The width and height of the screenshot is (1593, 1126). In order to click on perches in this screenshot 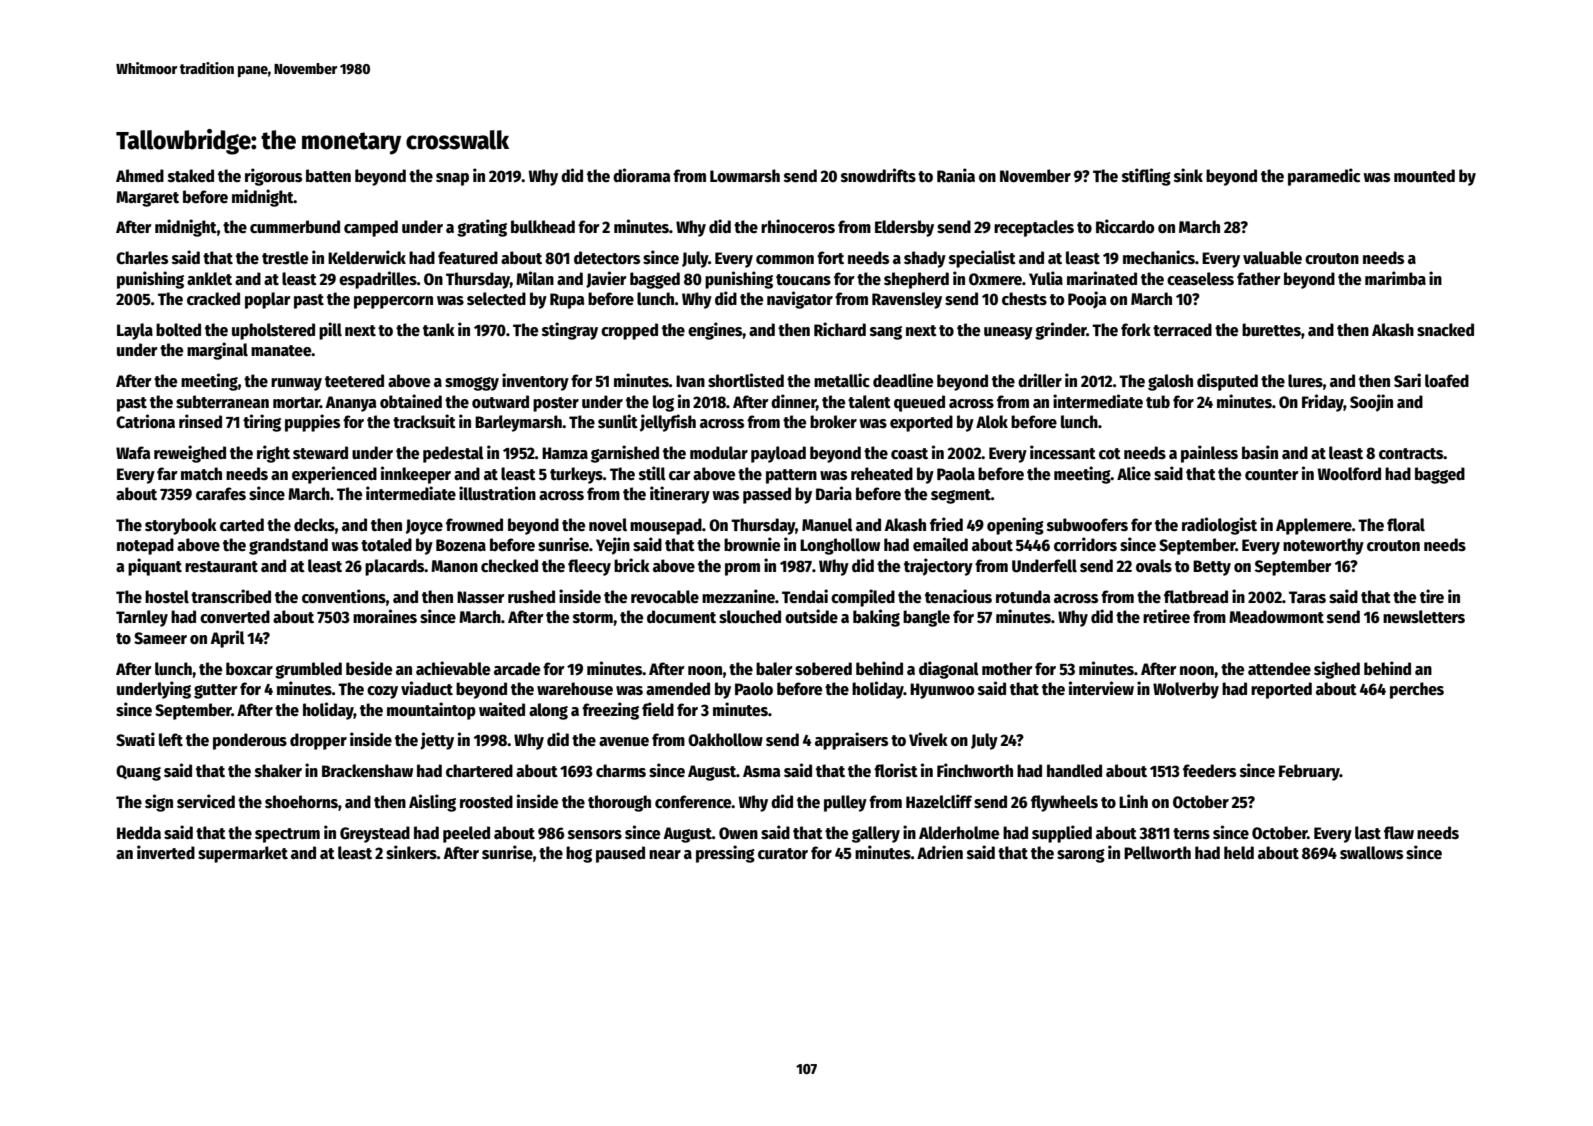, I will do `click(1417, 690)`.
